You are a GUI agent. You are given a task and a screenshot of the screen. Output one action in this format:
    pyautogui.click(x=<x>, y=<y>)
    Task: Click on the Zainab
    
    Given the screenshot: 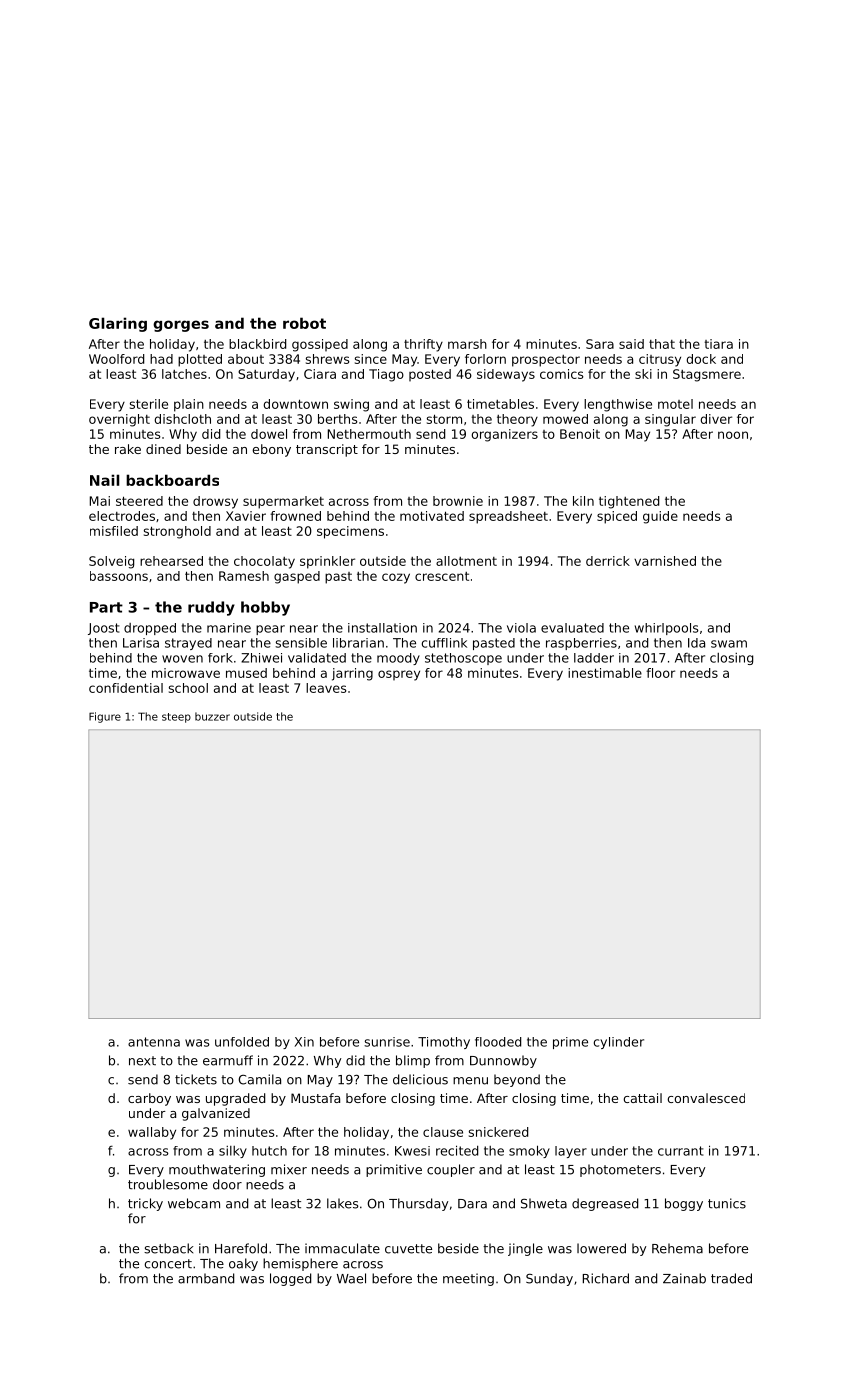 What is the action you would take?
    pyautogui.click(x=684, y=1278)
